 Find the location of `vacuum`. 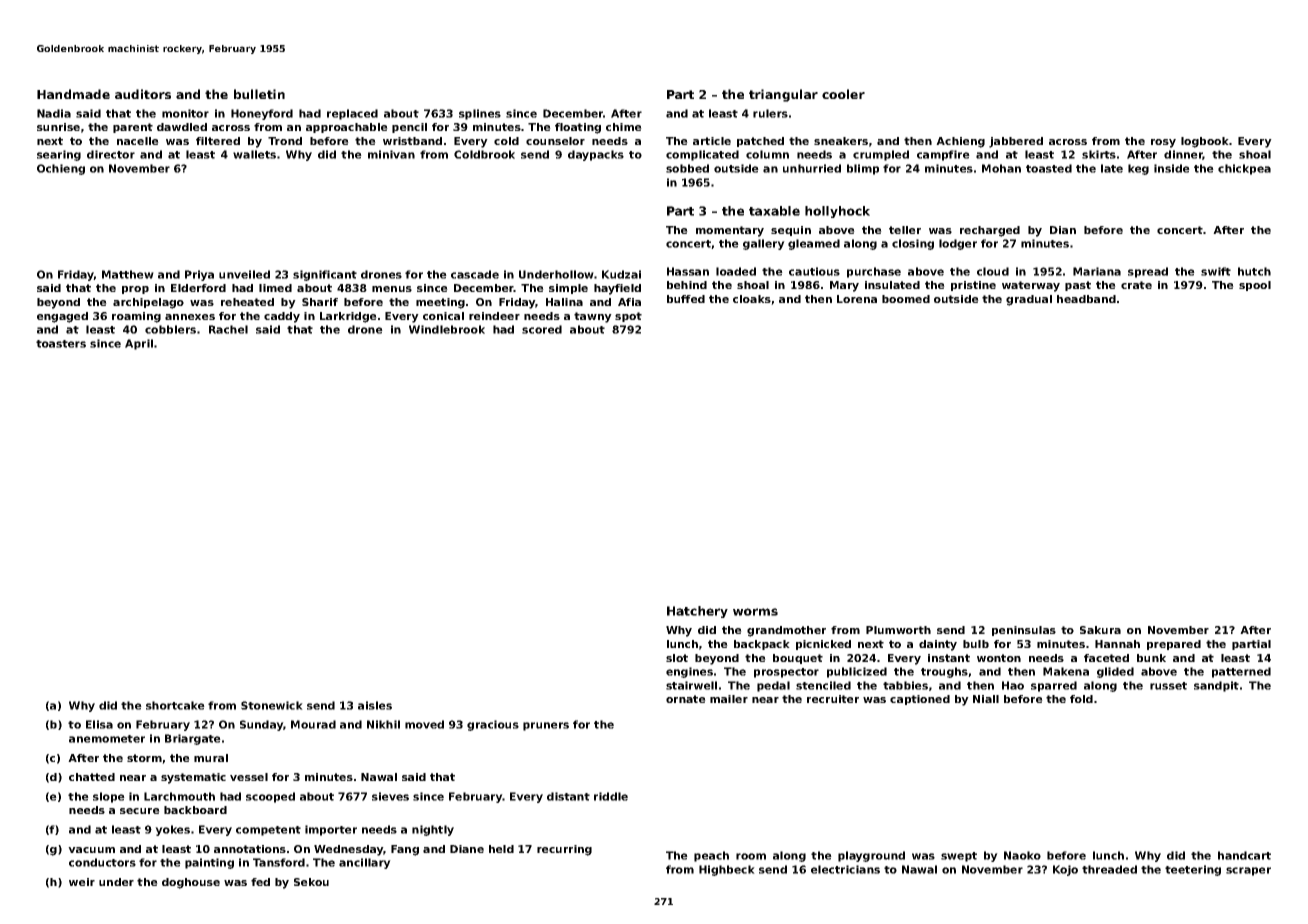

vacuum is located at coordinates (91, 850).
